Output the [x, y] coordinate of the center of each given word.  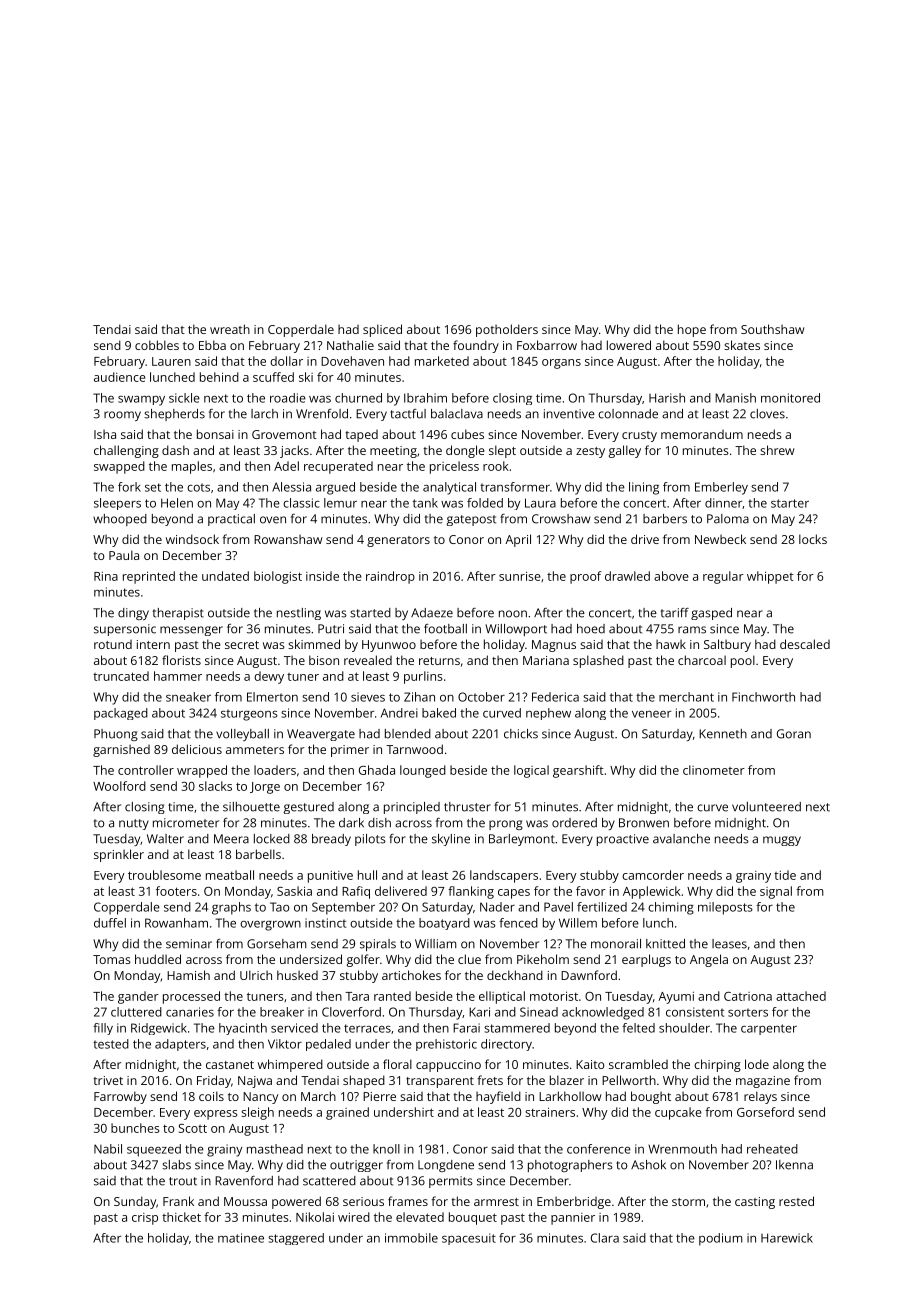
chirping [717, 1065]
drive [645, 539]
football [445, 629]
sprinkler [119, 855]
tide [785, 875]
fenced [518, 923]
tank [425, 503]
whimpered [290, 1065]
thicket [181, 1217]
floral [397, 1064]
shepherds [174, 415]
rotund [113, 644]
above [671, 576]
